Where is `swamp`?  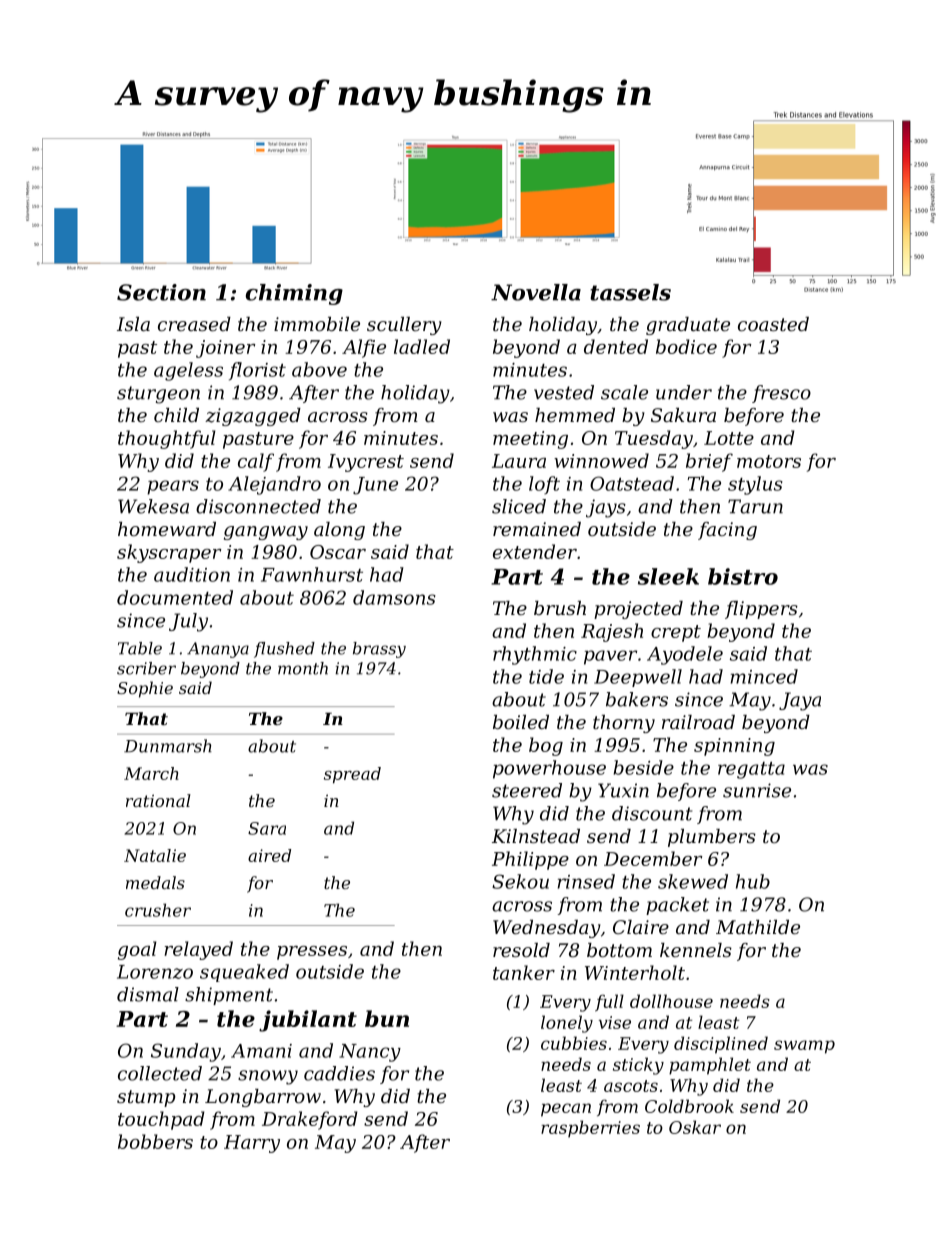
swamp is located at coordinates (804, 1047).
